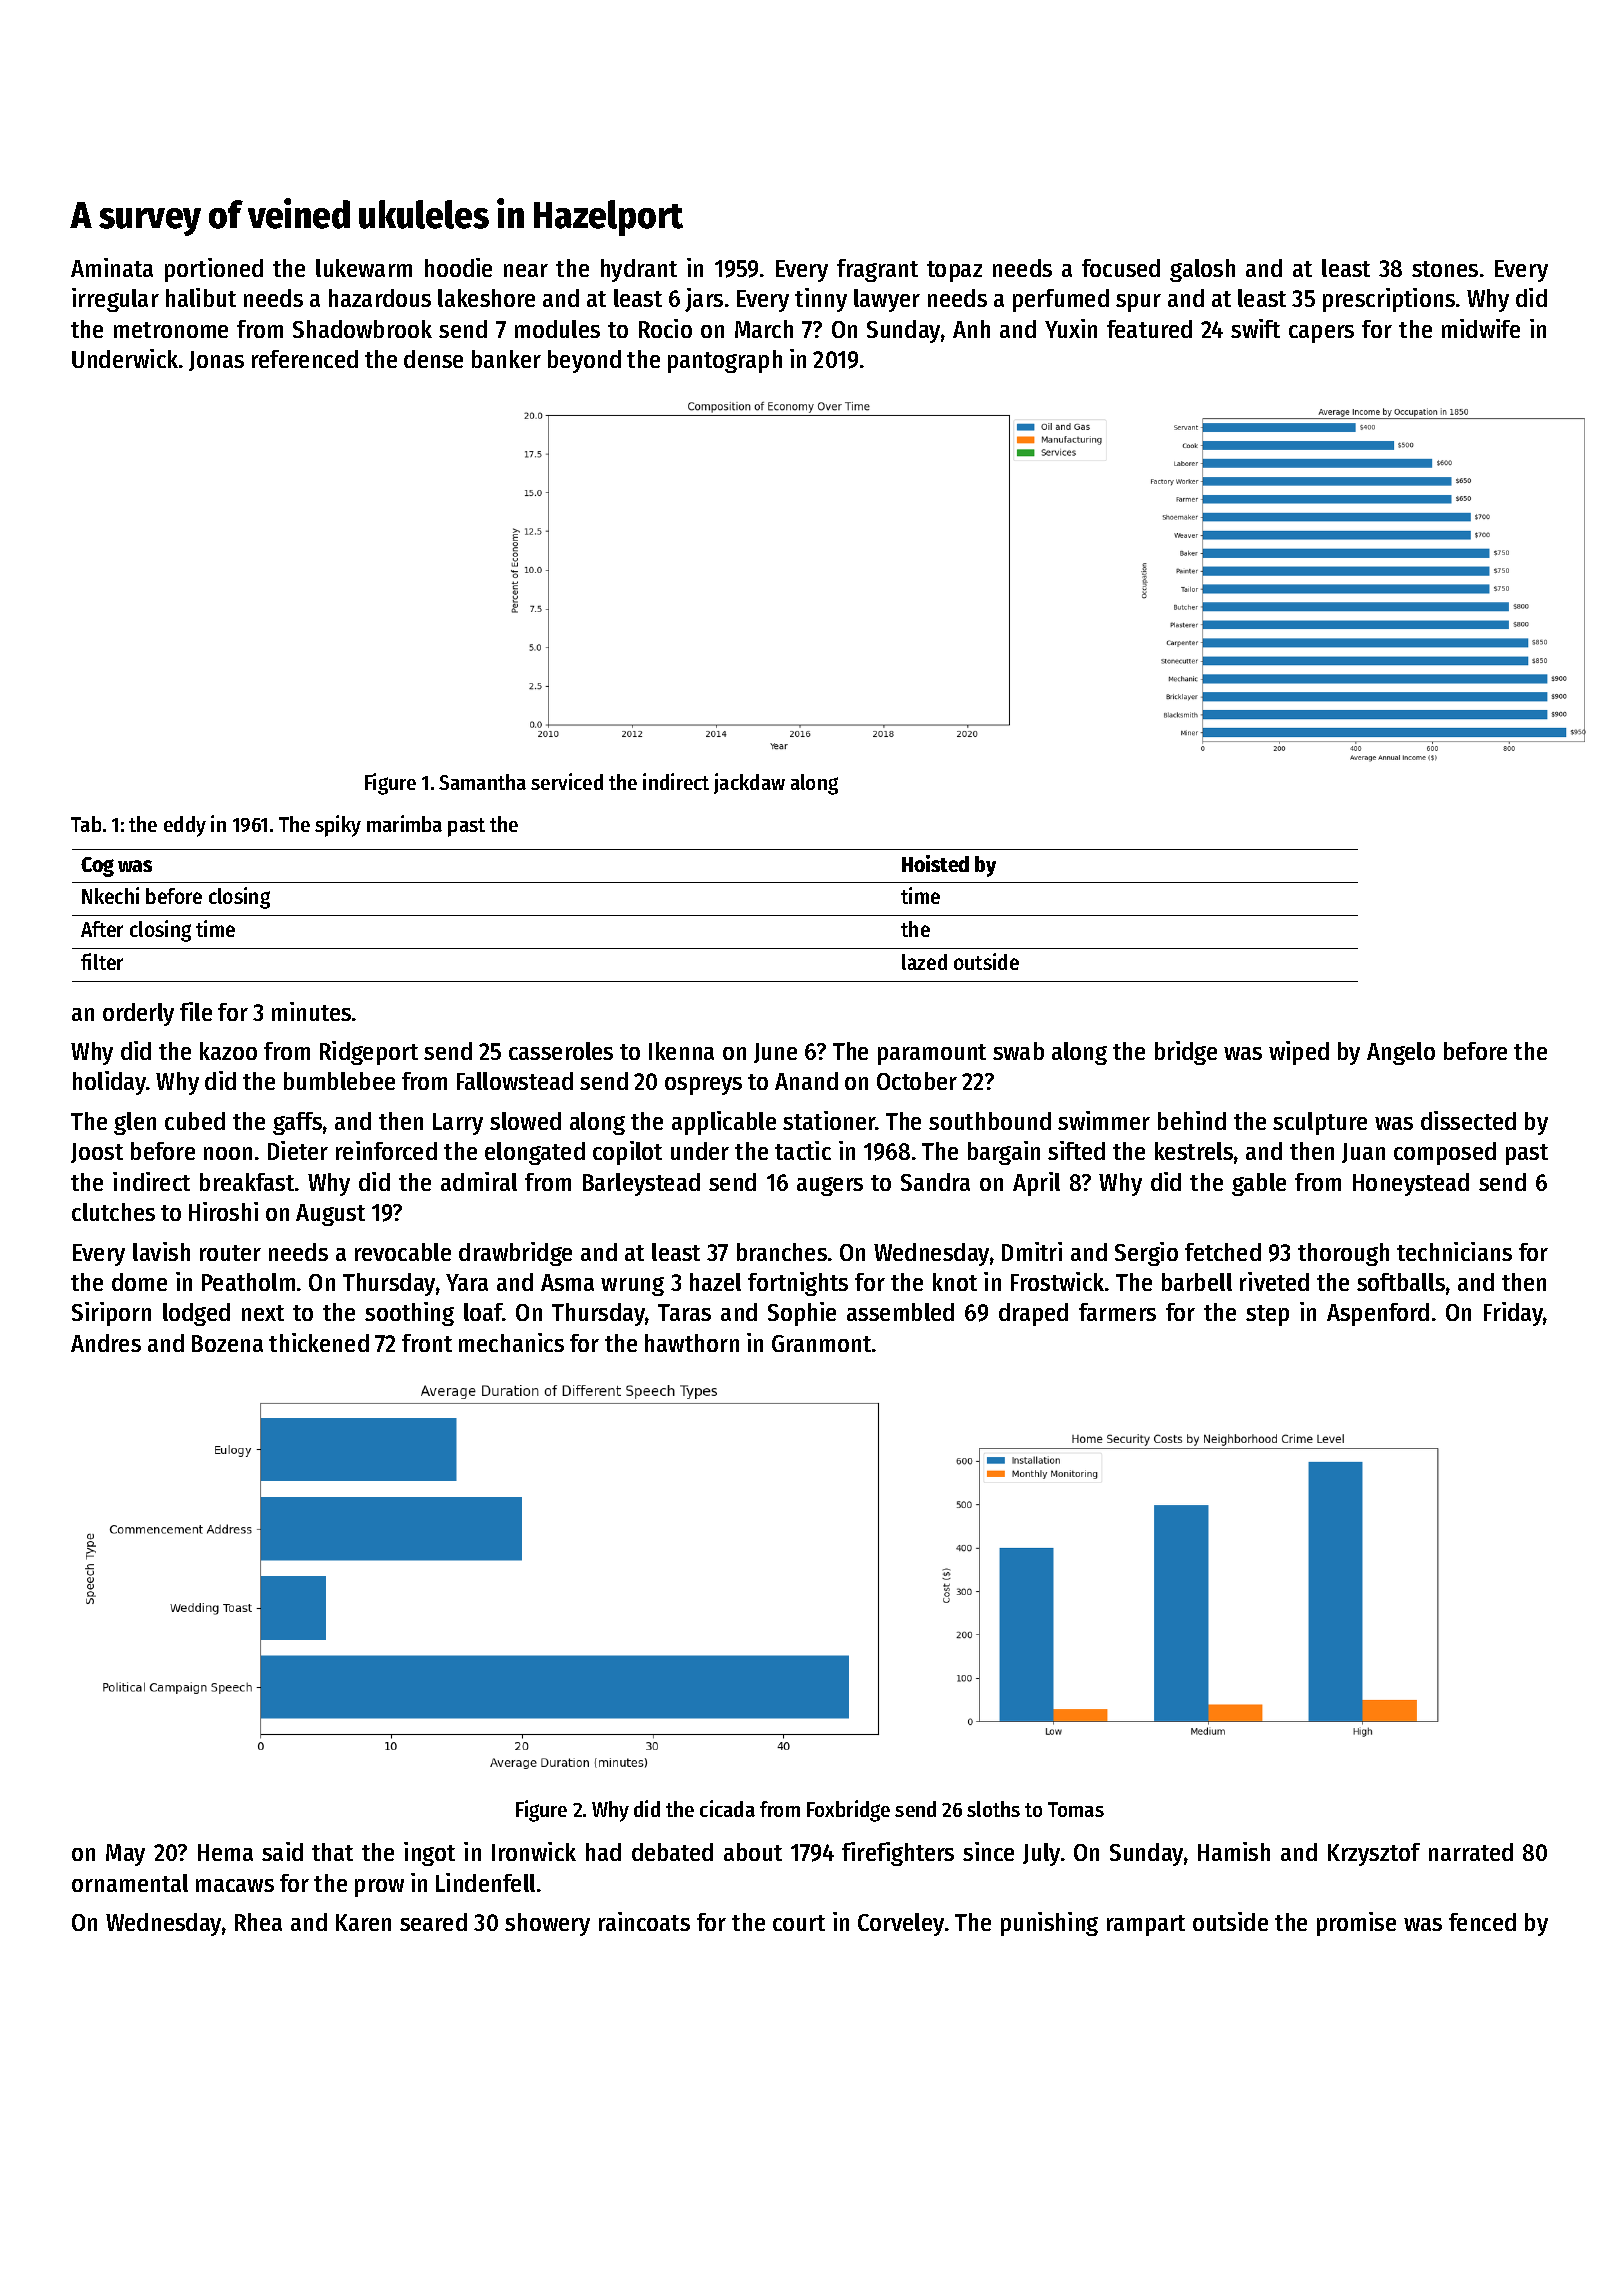  Describe the element at coordinates (1445, 269) in the screenshot. I see `stones` at that location.
